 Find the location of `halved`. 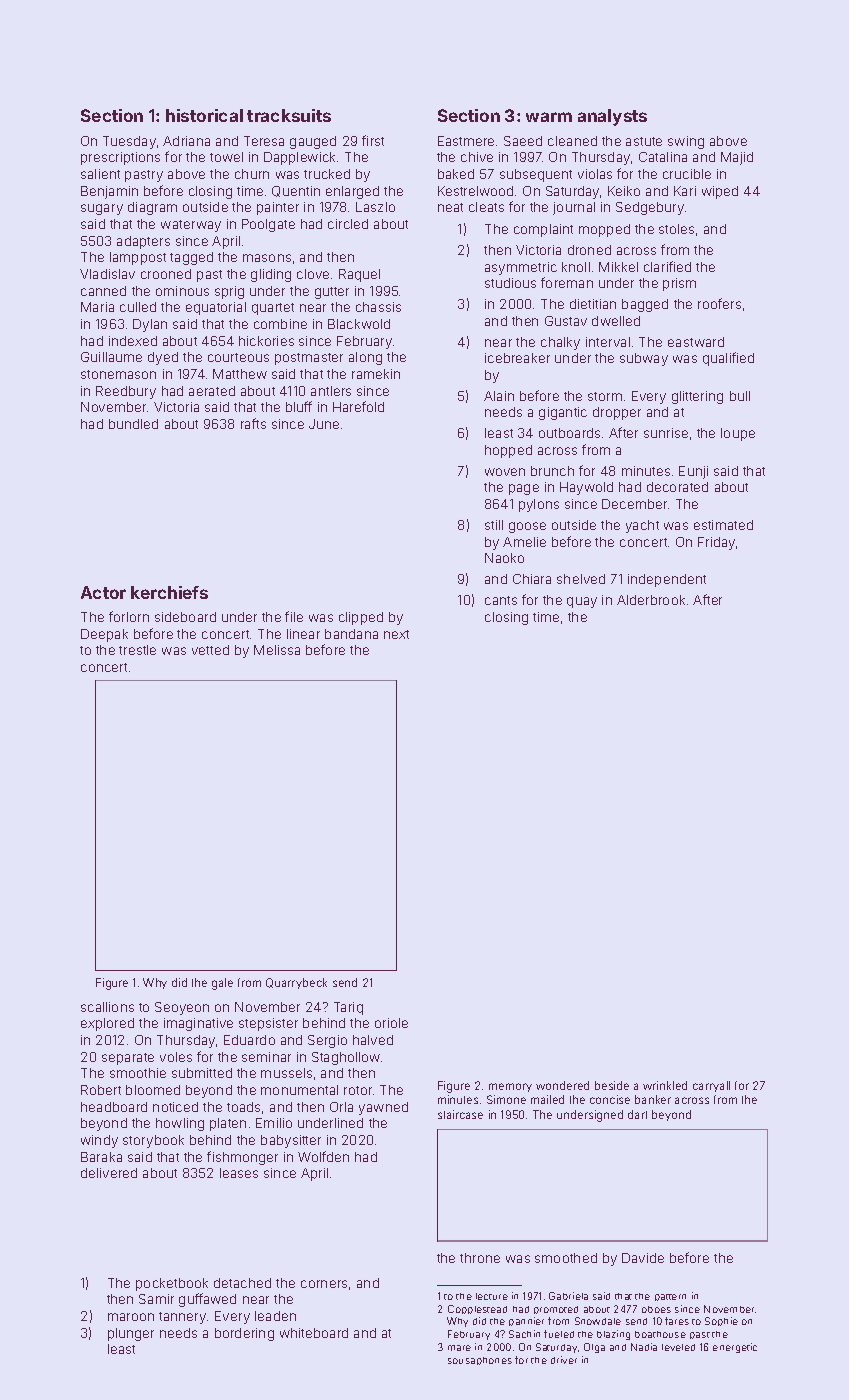

halved is located at coordinates (373, 1040).
